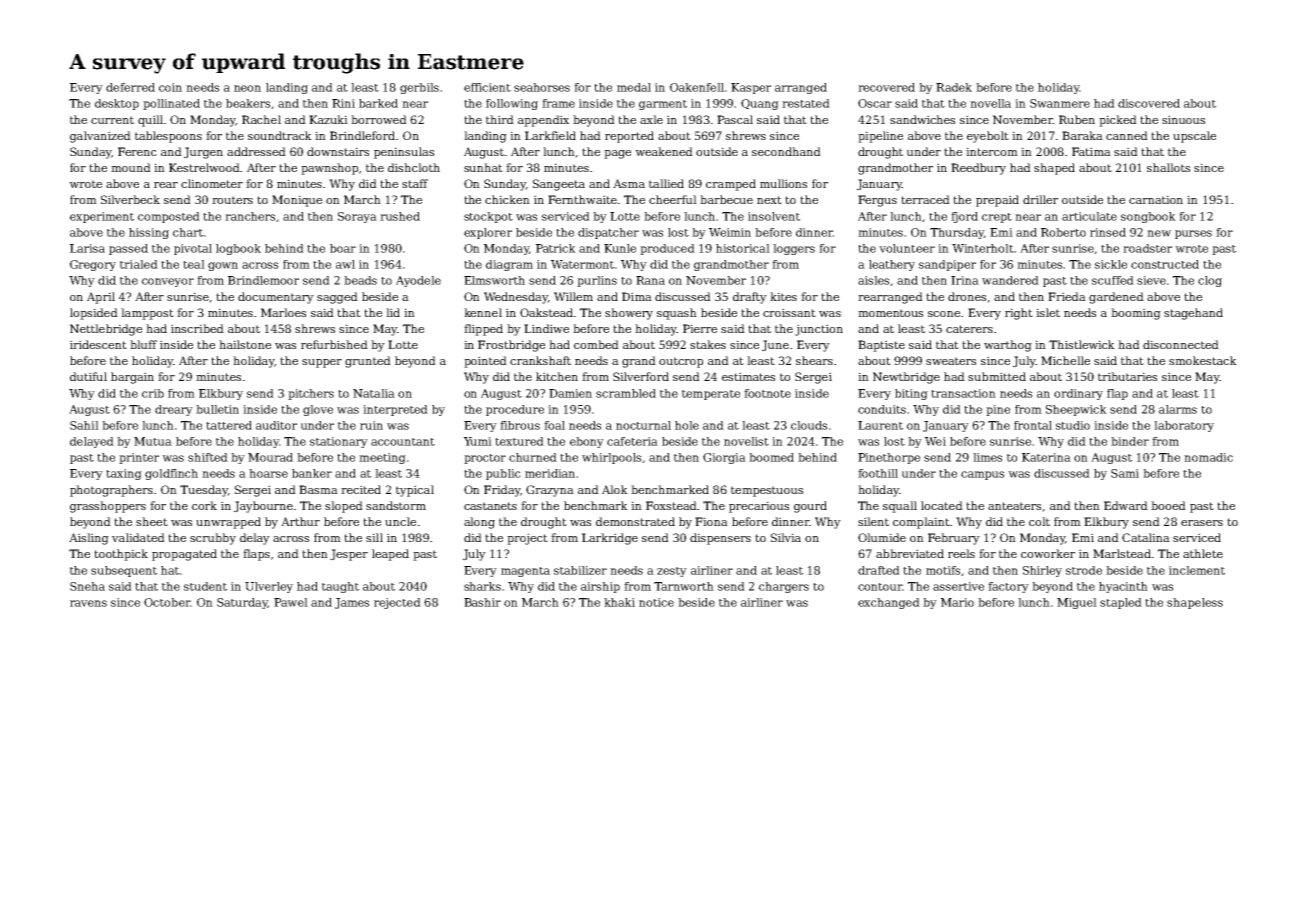  I want to click on grasshoppers, so click(108, 507).
